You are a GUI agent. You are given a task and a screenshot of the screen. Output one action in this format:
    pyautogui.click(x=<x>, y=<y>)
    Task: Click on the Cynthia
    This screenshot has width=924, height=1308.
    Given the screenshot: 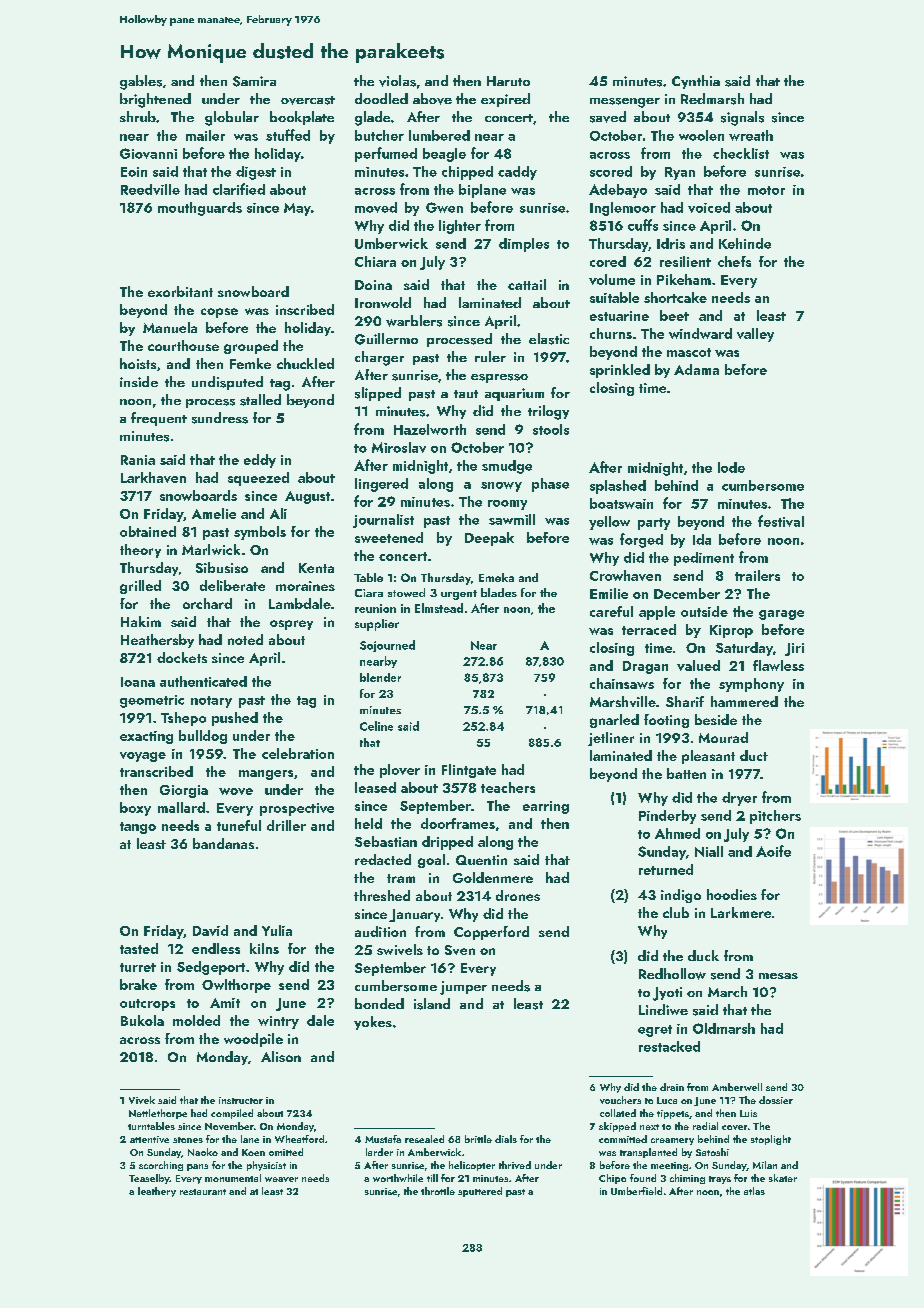 What is the action you would take?
    pyautogui.click(x=696, y=82)
